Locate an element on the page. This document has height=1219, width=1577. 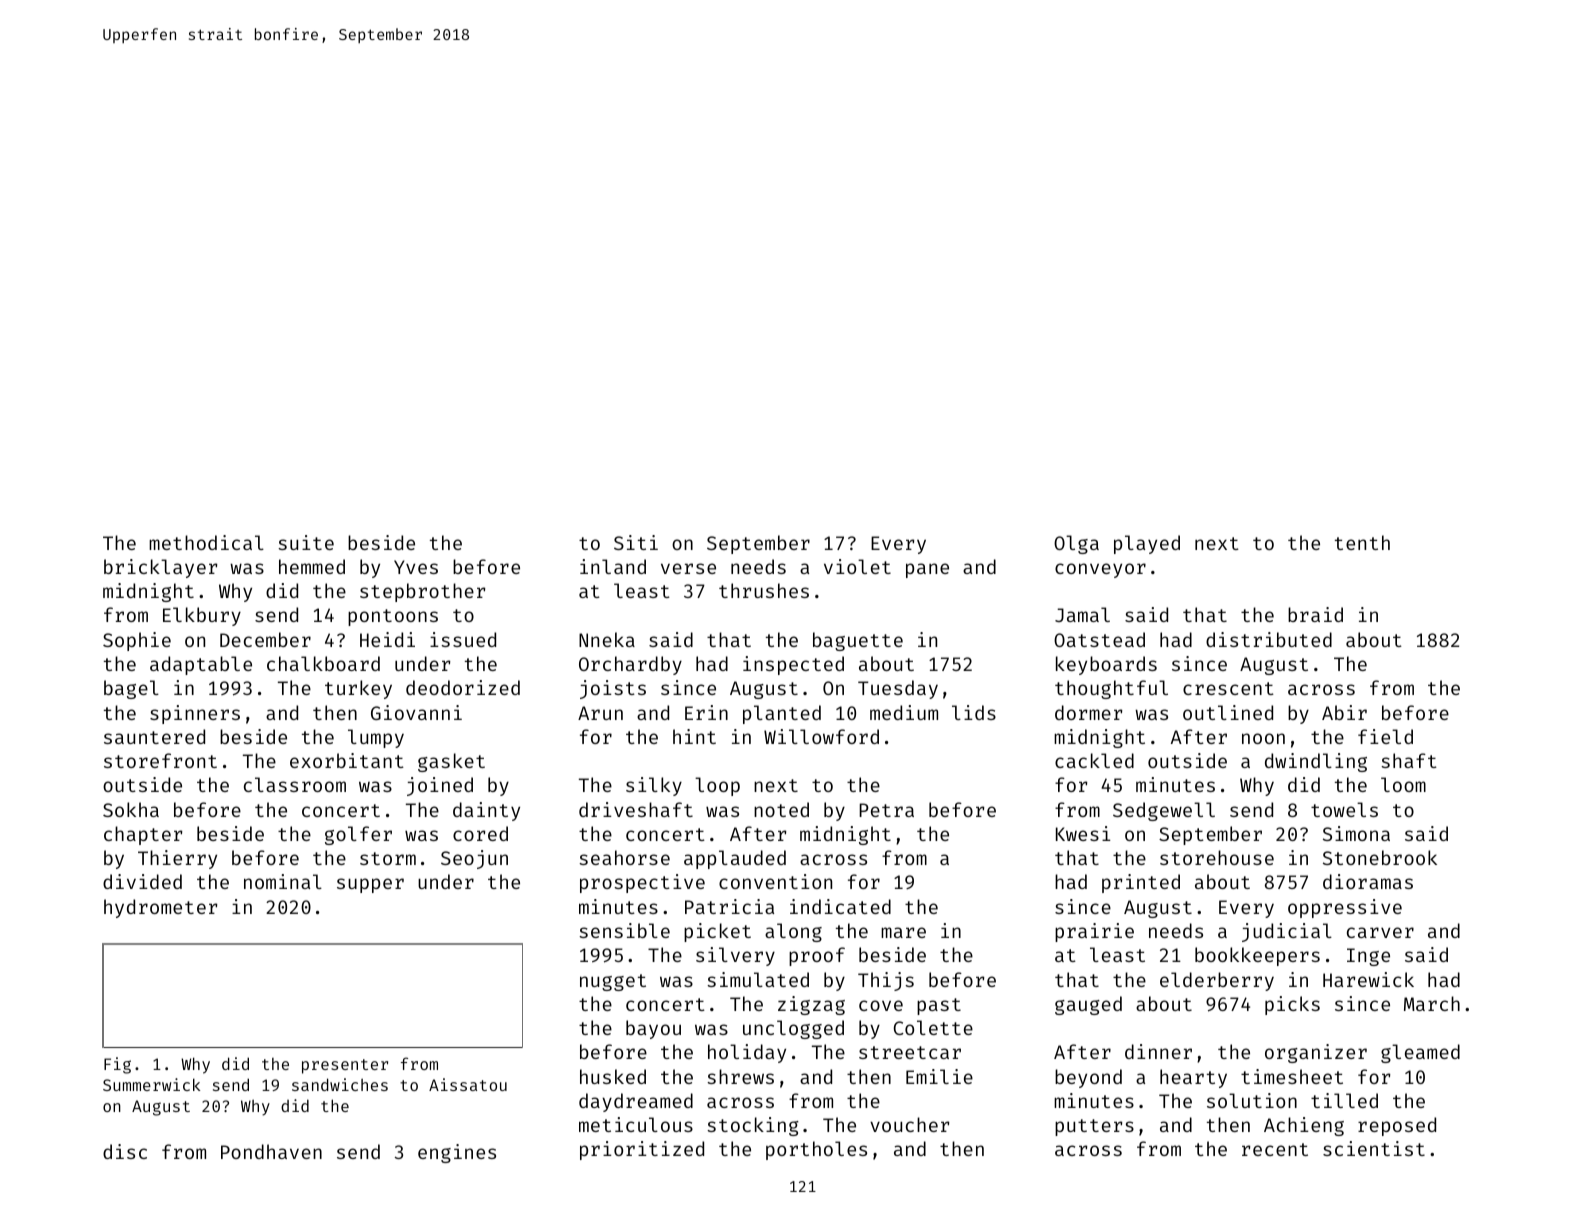
loom is located at coordinates (1403, 784).
